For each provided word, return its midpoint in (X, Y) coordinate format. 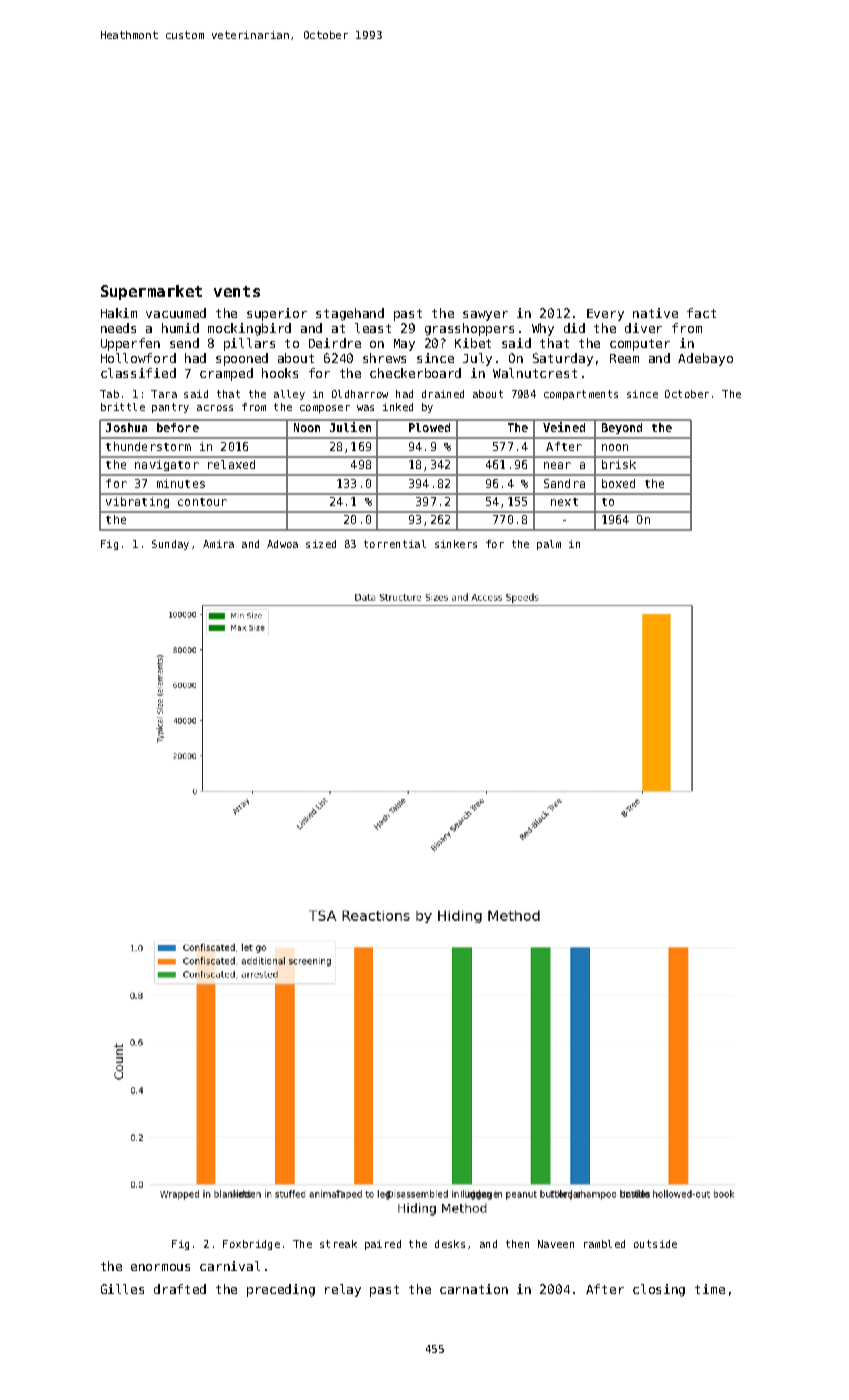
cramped (226, 374)
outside (655, 1244)
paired (383, 1245)
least (373, 328)
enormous (160, 1267)
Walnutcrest (535, 373)
